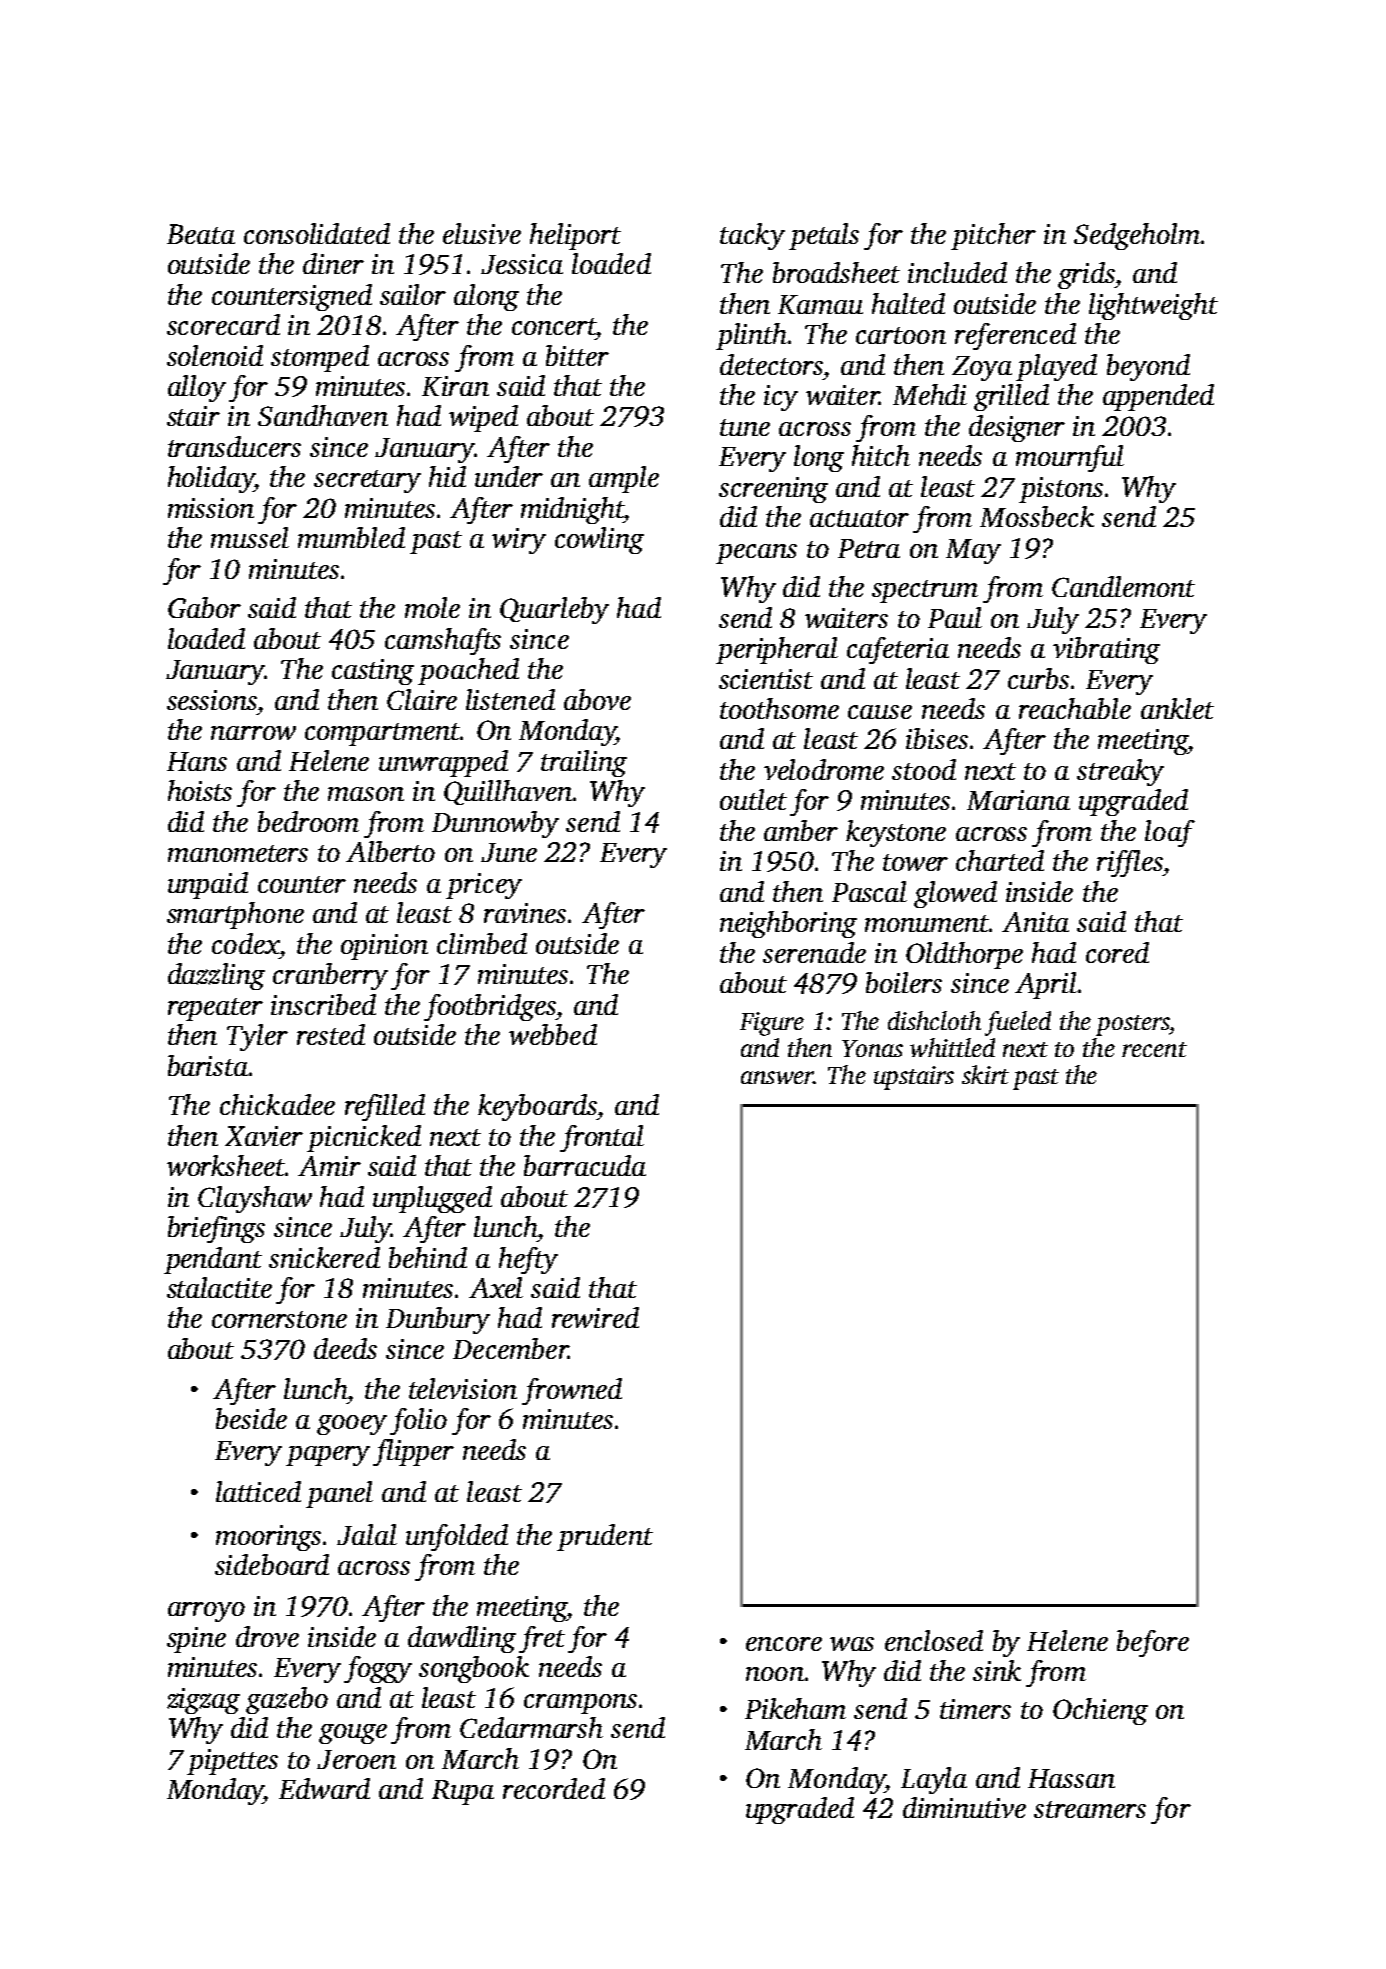 Image resolution: width=1386 pixels, height=1969 pixels. What do you see at coordinates (211, 479) in the screenshot?
I see `holiday` at bounding box center [211, 479].
